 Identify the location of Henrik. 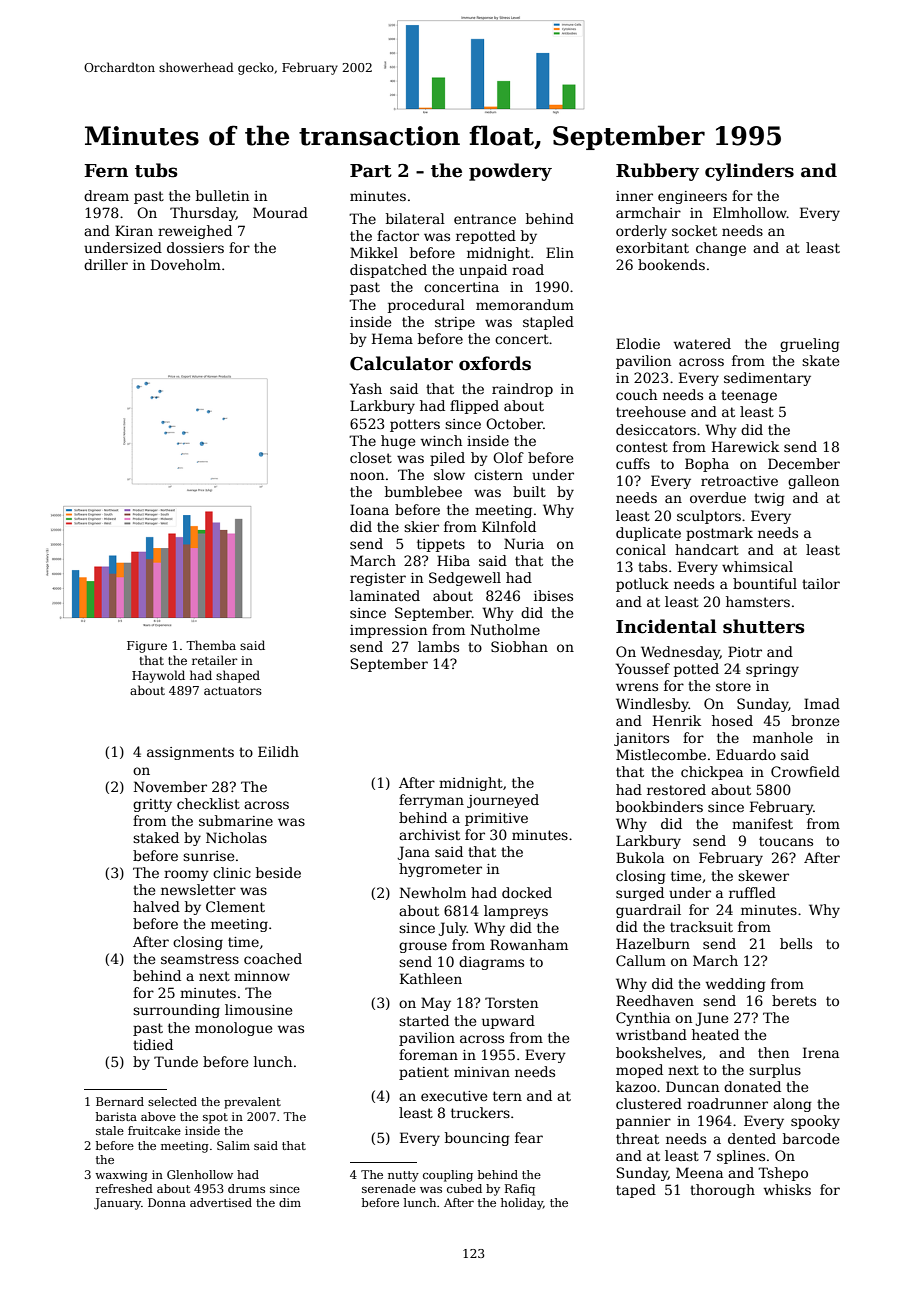
(677, 720).
